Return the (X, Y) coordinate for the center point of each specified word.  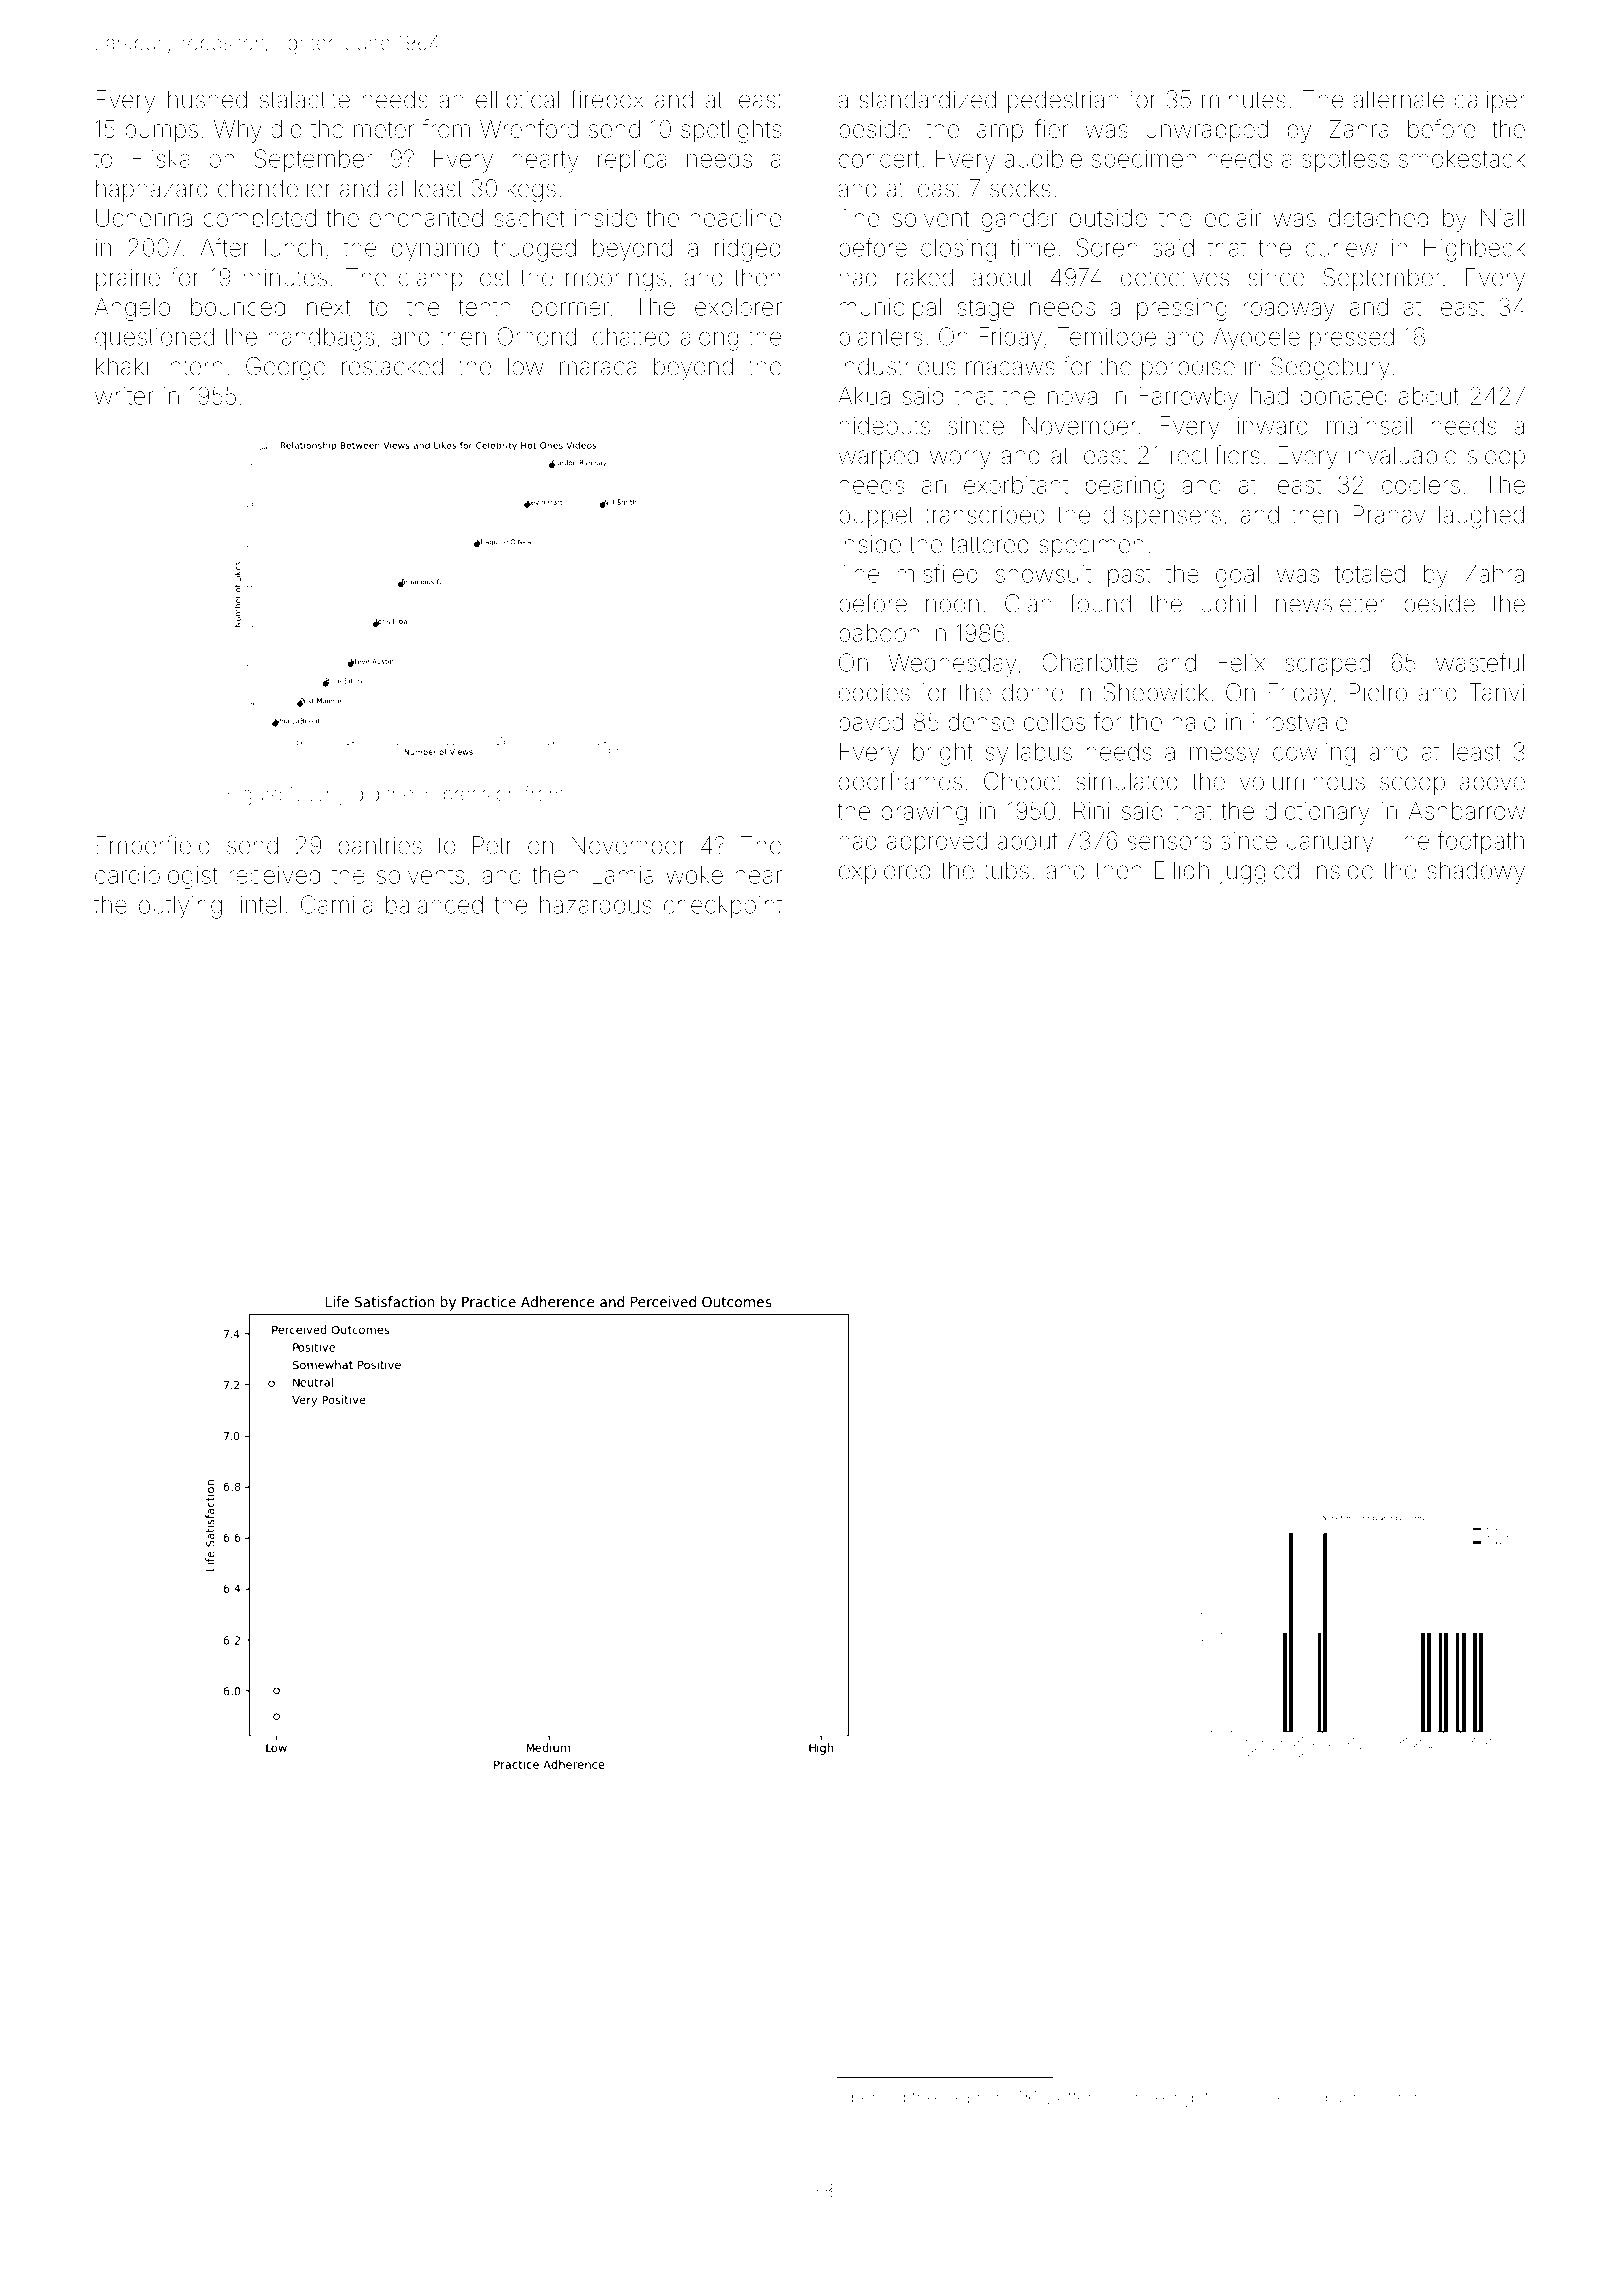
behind (878, 2097)
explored (884, 872)
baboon (879, 633)
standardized (927, 99)
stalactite (305, 99)
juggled (1259, 873)
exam (964, 2098)
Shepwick (1156, 694)
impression (469, 796)
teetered (1295, 2097)
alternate (1398, 99)
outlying (180, 907)
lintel (258, 904)
